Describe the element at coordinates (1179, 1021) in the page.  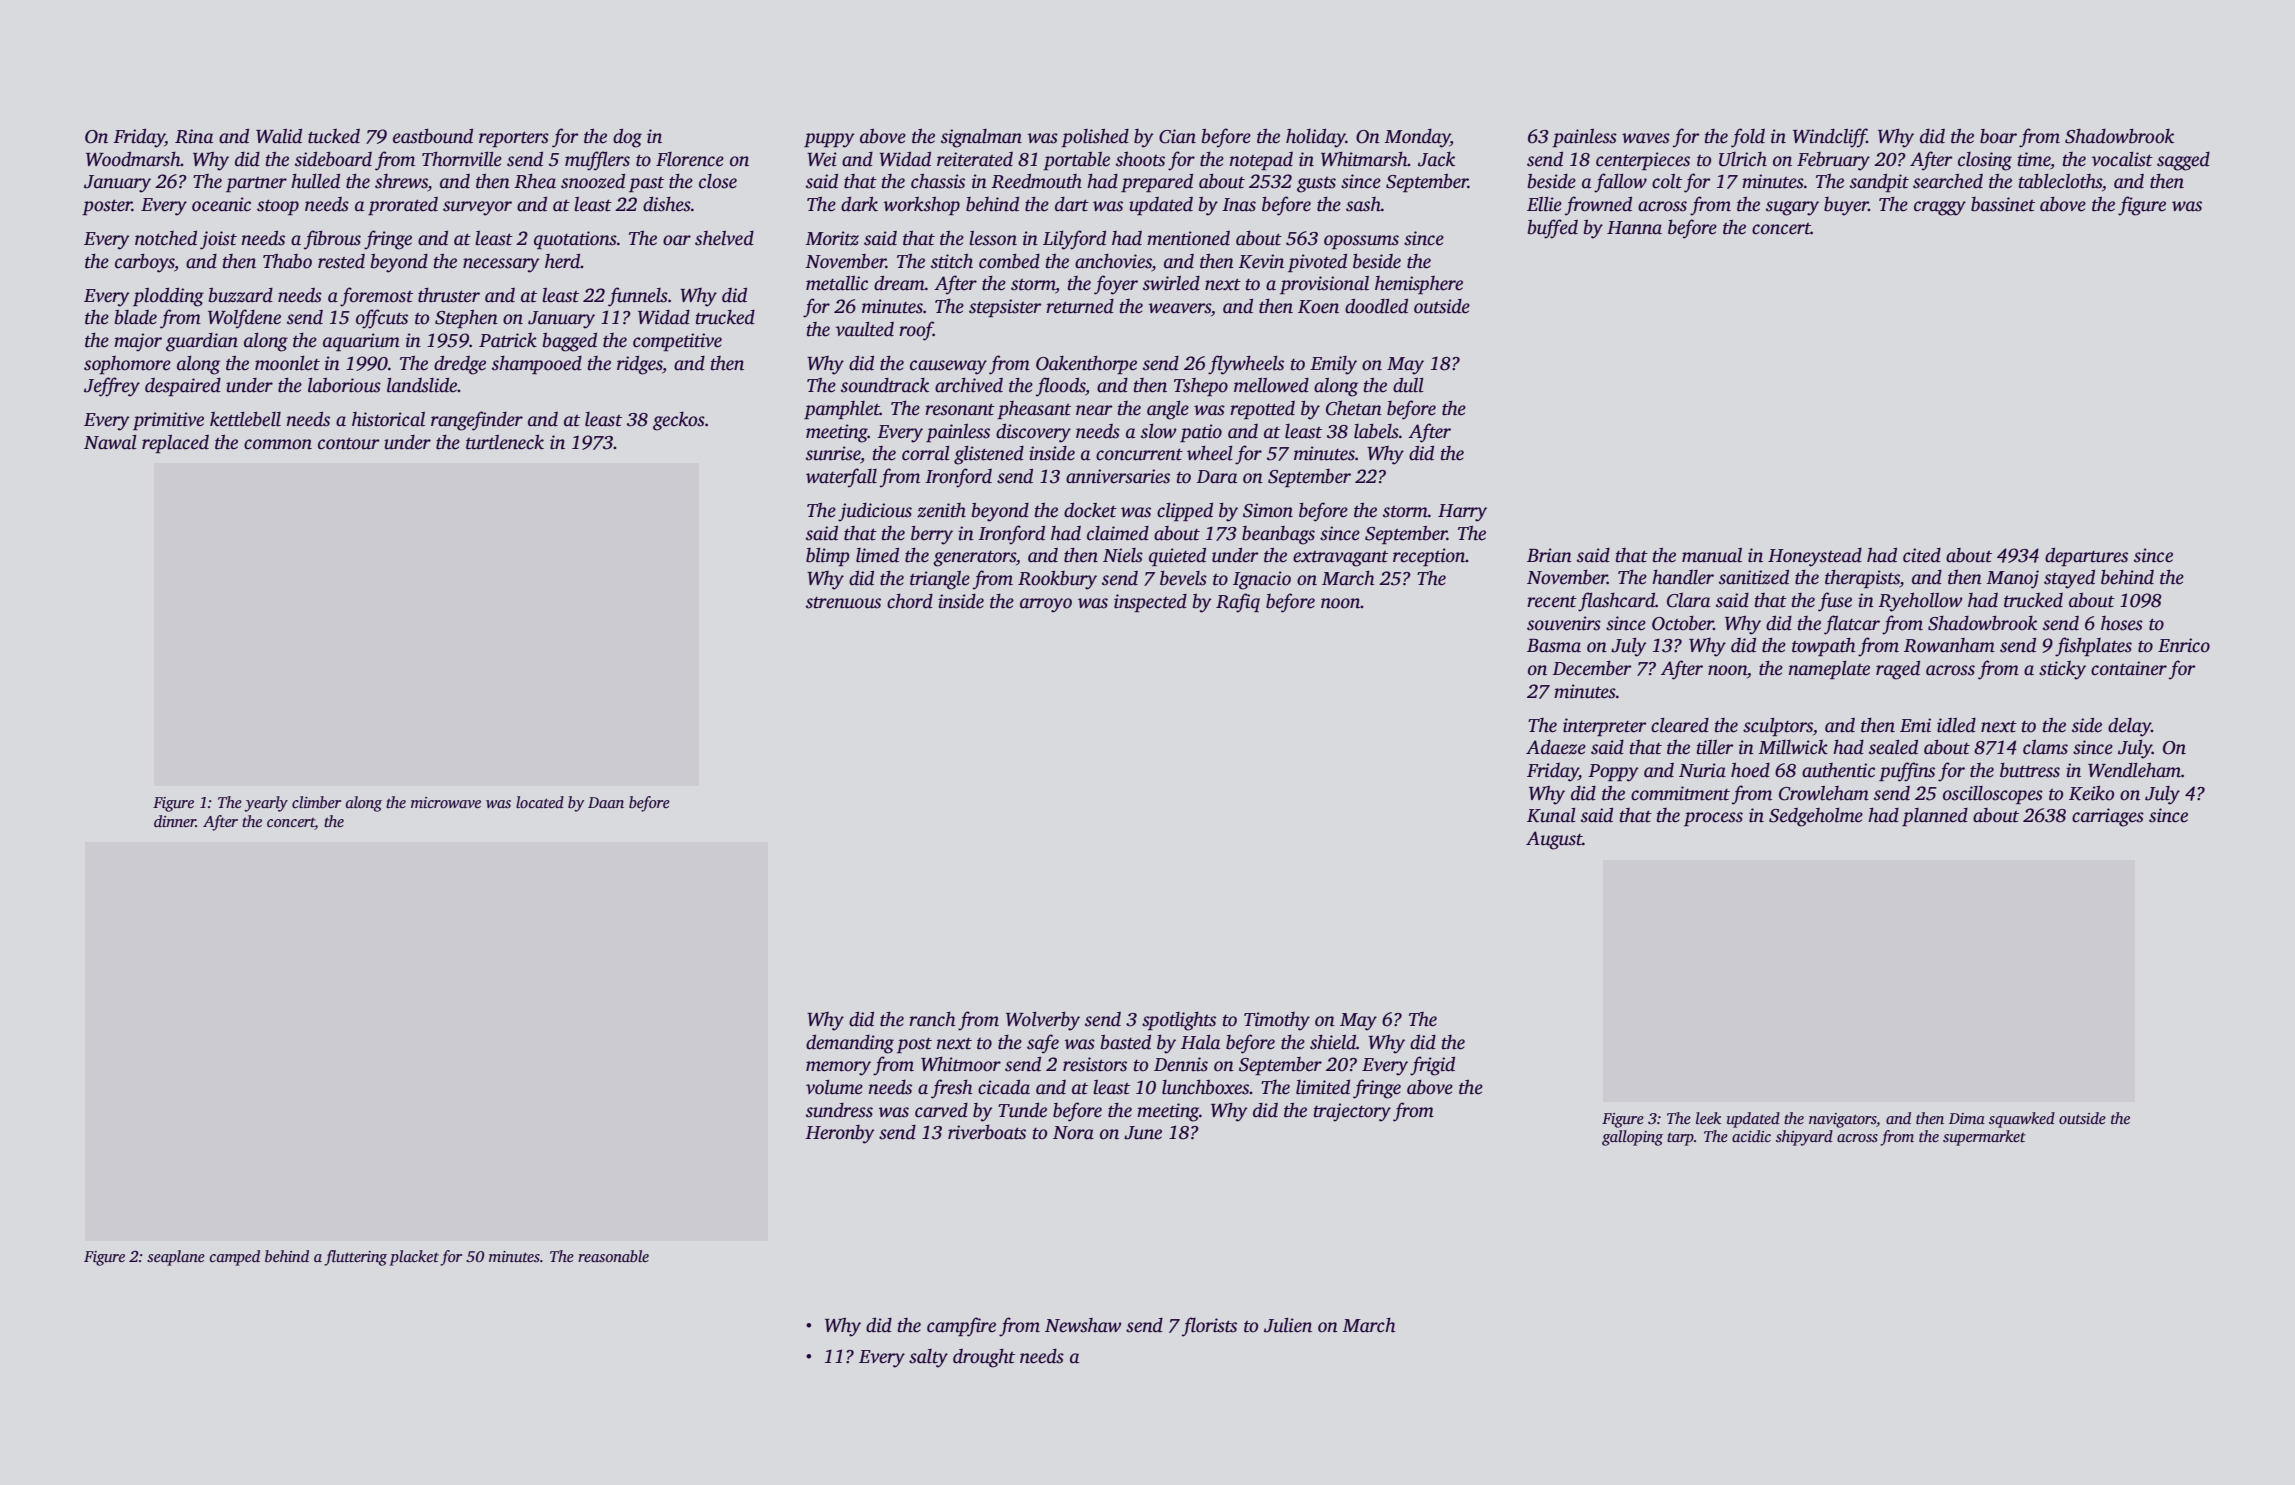
I see `spotlights` at that location.
